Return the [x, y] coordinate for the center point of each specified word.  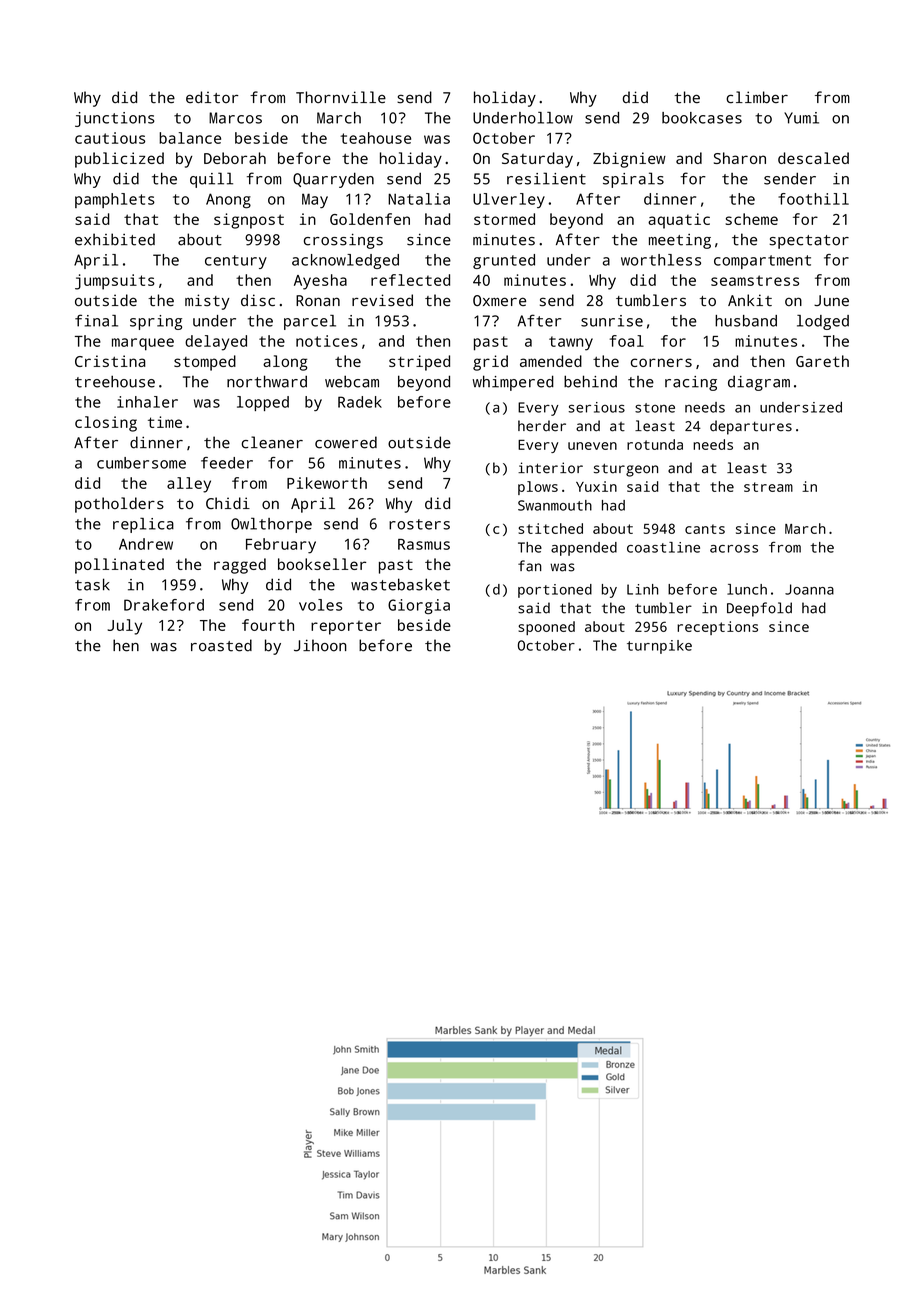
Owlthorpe [271, 525]
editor [212, 97]
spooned [546, 628]
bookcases [702, 118]
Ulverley [509, 200]
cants [705, 529]
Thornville [341, 97]
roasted [221, 645]
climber [757, 97]
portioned [555, 591]
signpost [249, 221]
